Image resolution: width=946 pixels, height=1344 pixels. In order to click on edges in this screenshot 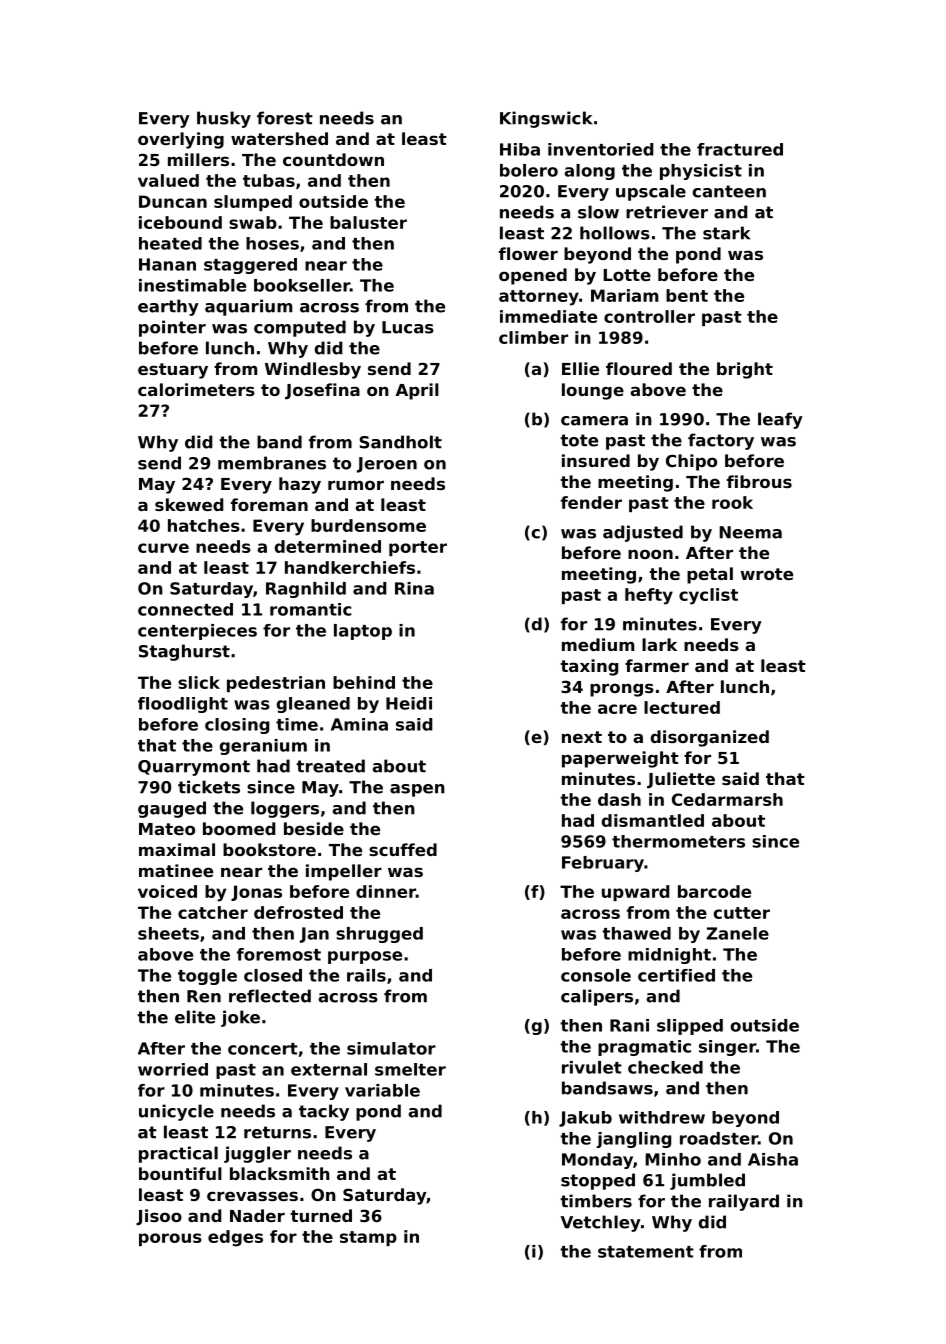, I will do `click(235, 1238)`.
